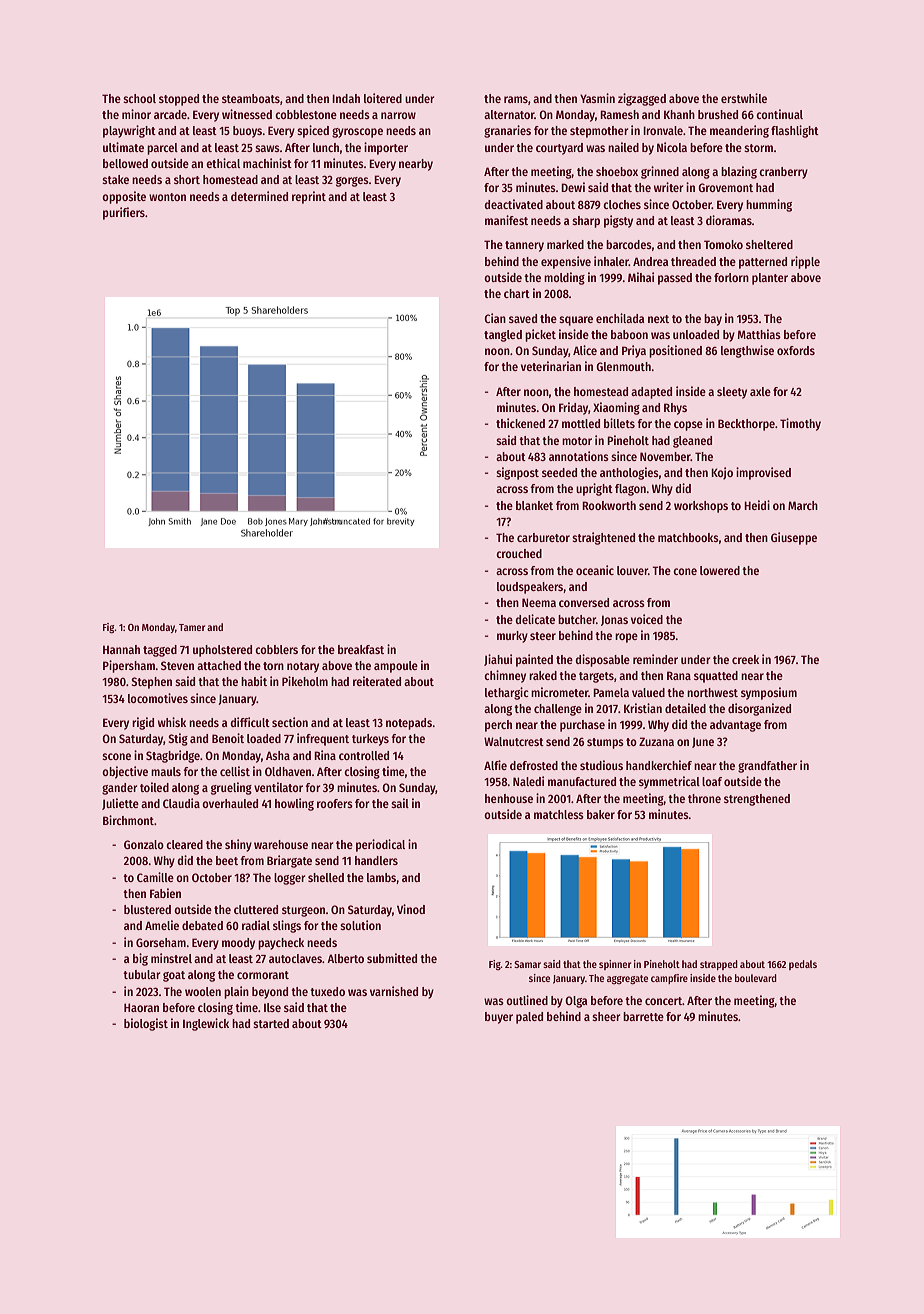 This document has width=924, height=1314. What do you see at coordinates (346, 98) in the document?
I see `Indah` at bounding box center [346, 98].
